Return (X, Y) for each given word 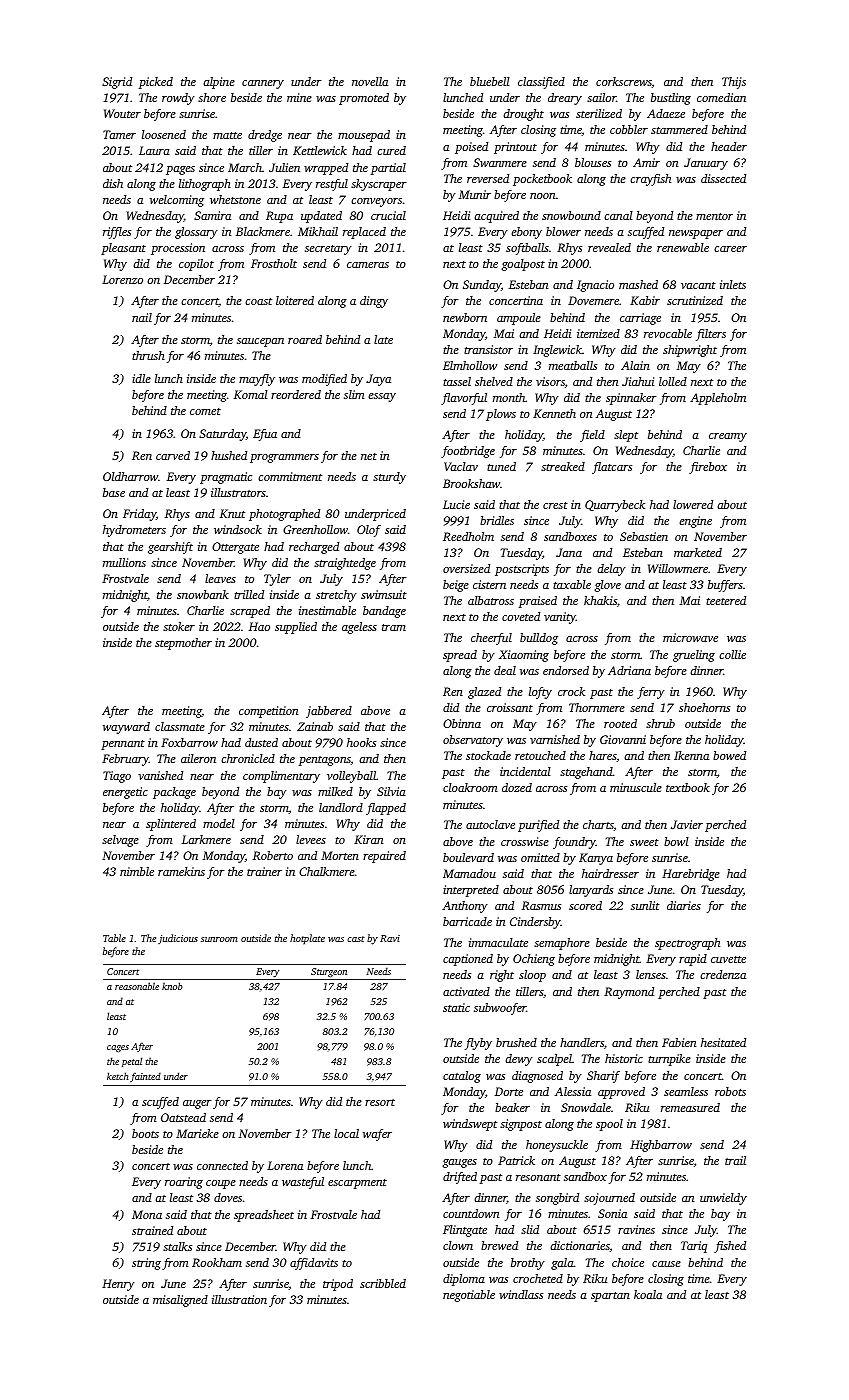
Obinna (462, 723)
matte (227, 135)
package (174, 793)
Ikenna (691, 755)
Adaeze (666, 113)
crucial (388, 215)
